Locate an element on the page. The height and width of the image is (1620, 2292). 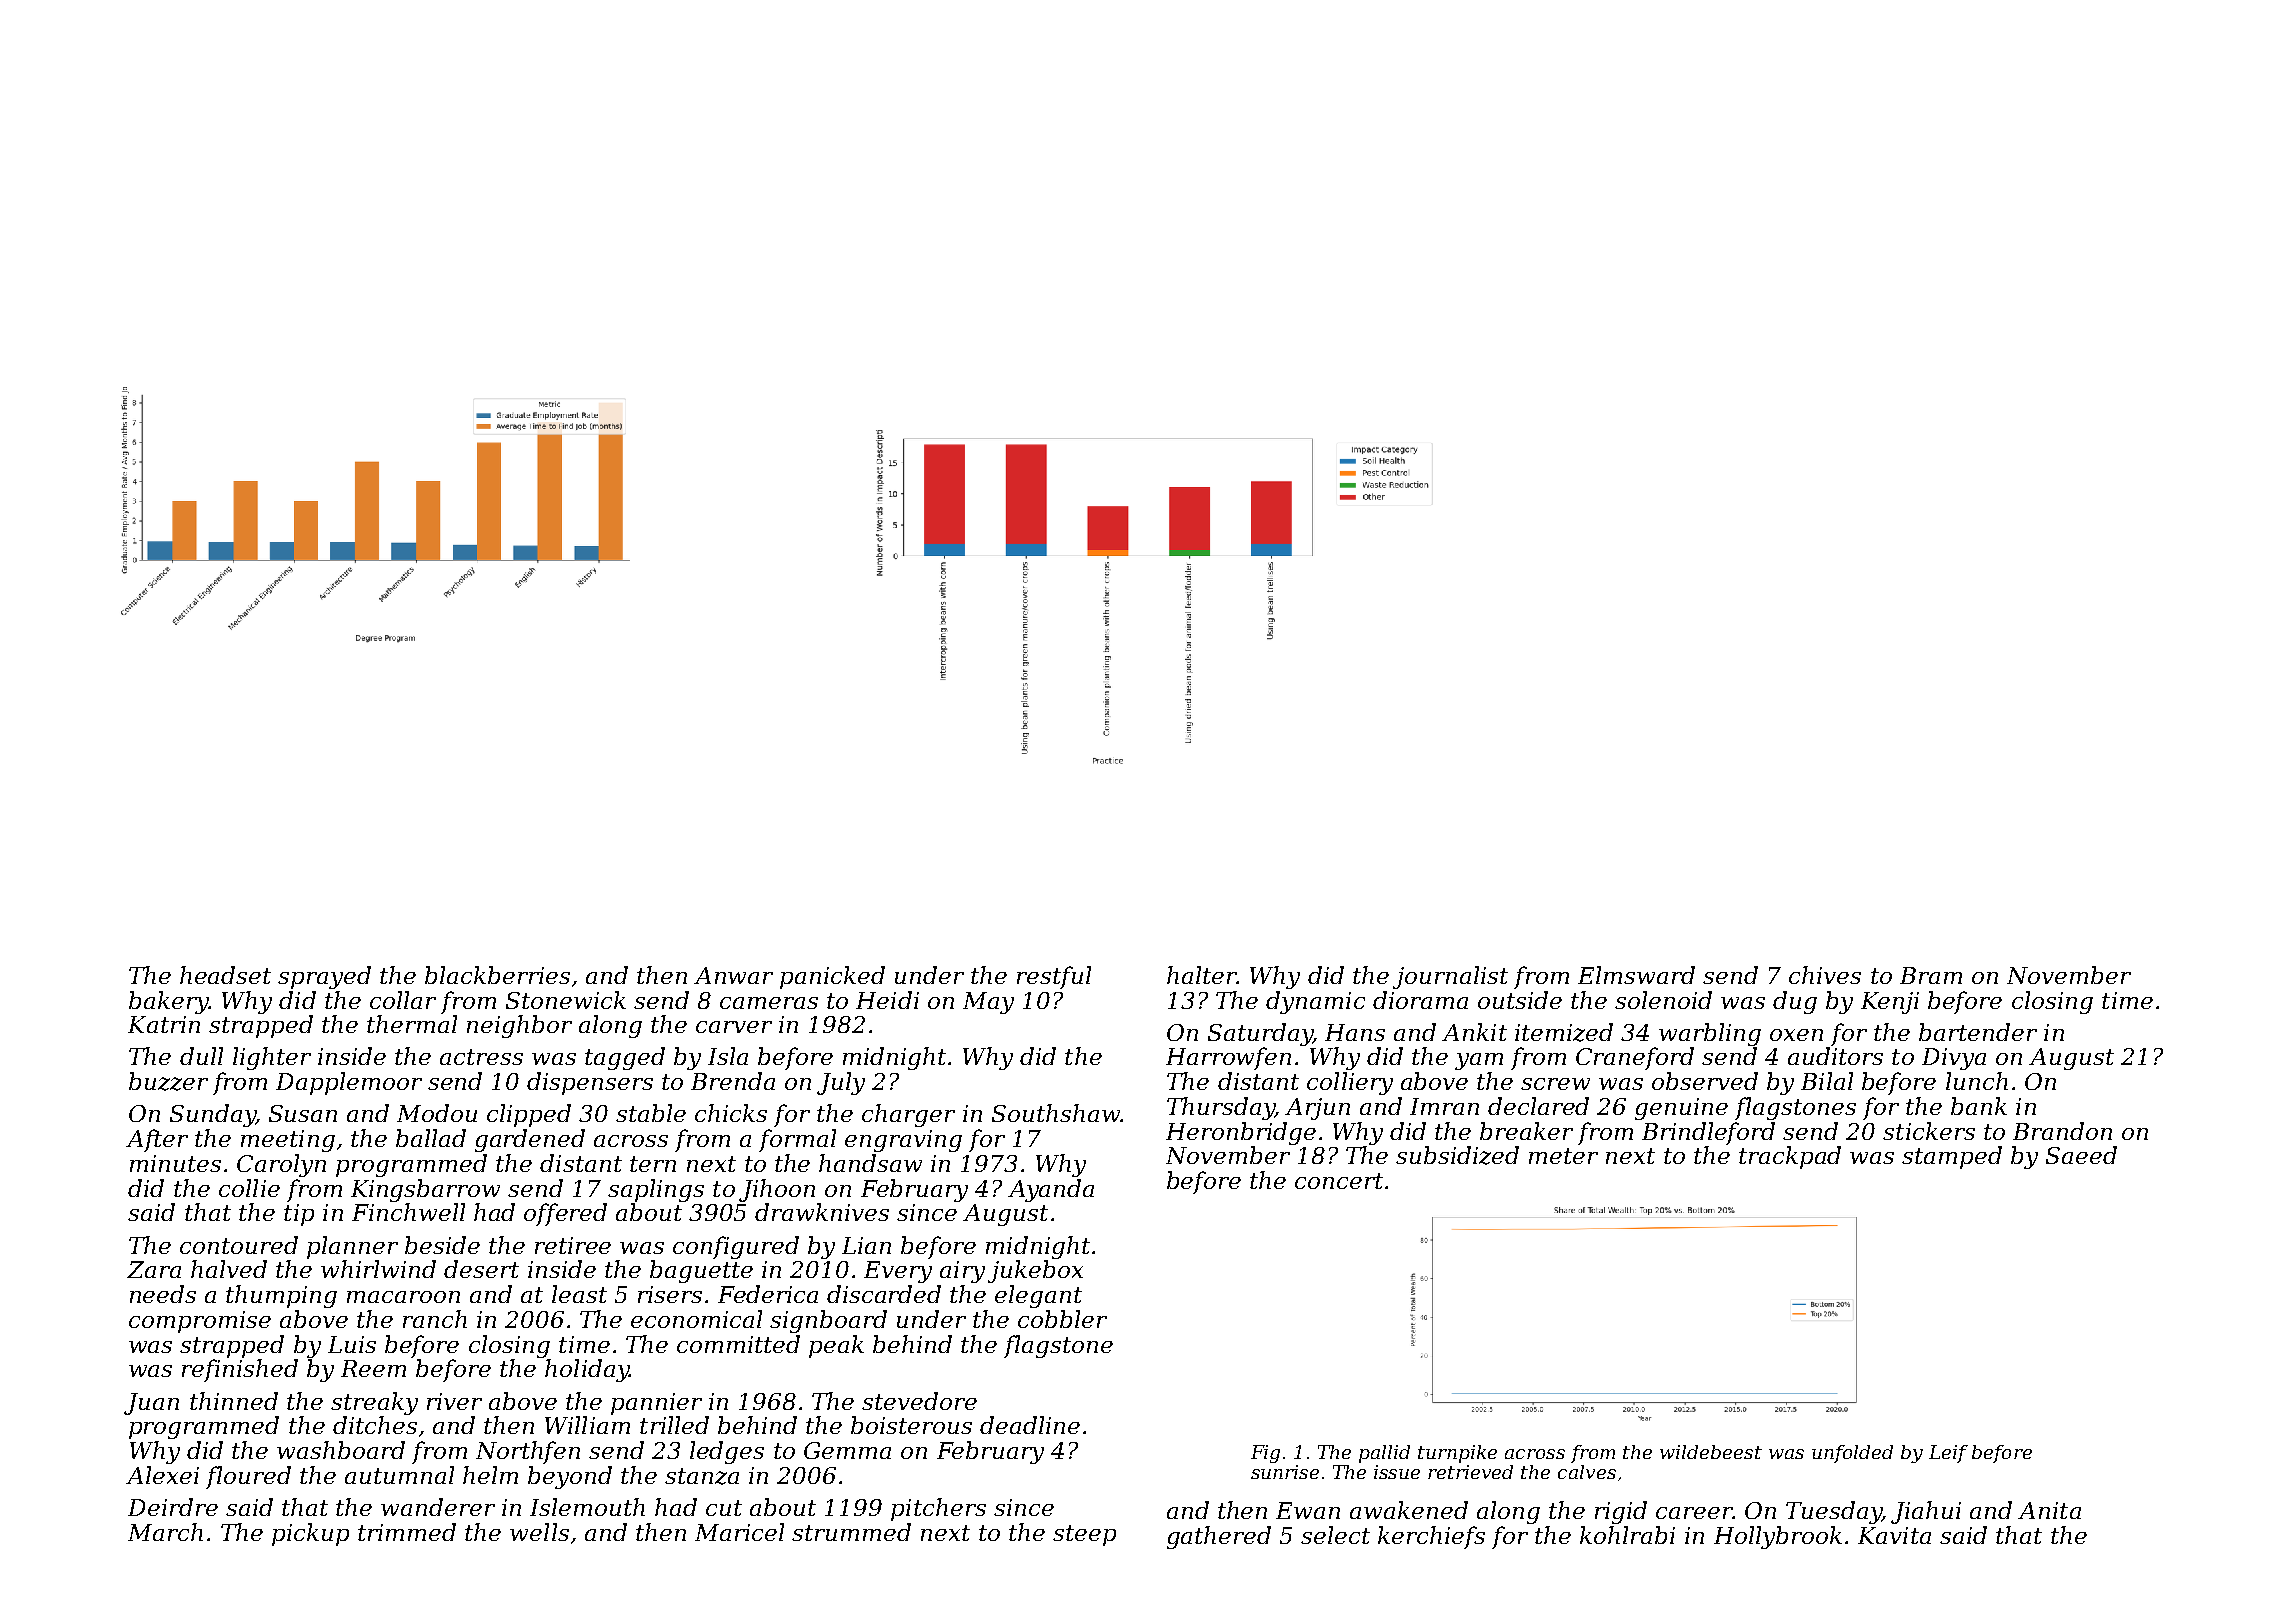
Bram is located at coordinates (1931, 975).
